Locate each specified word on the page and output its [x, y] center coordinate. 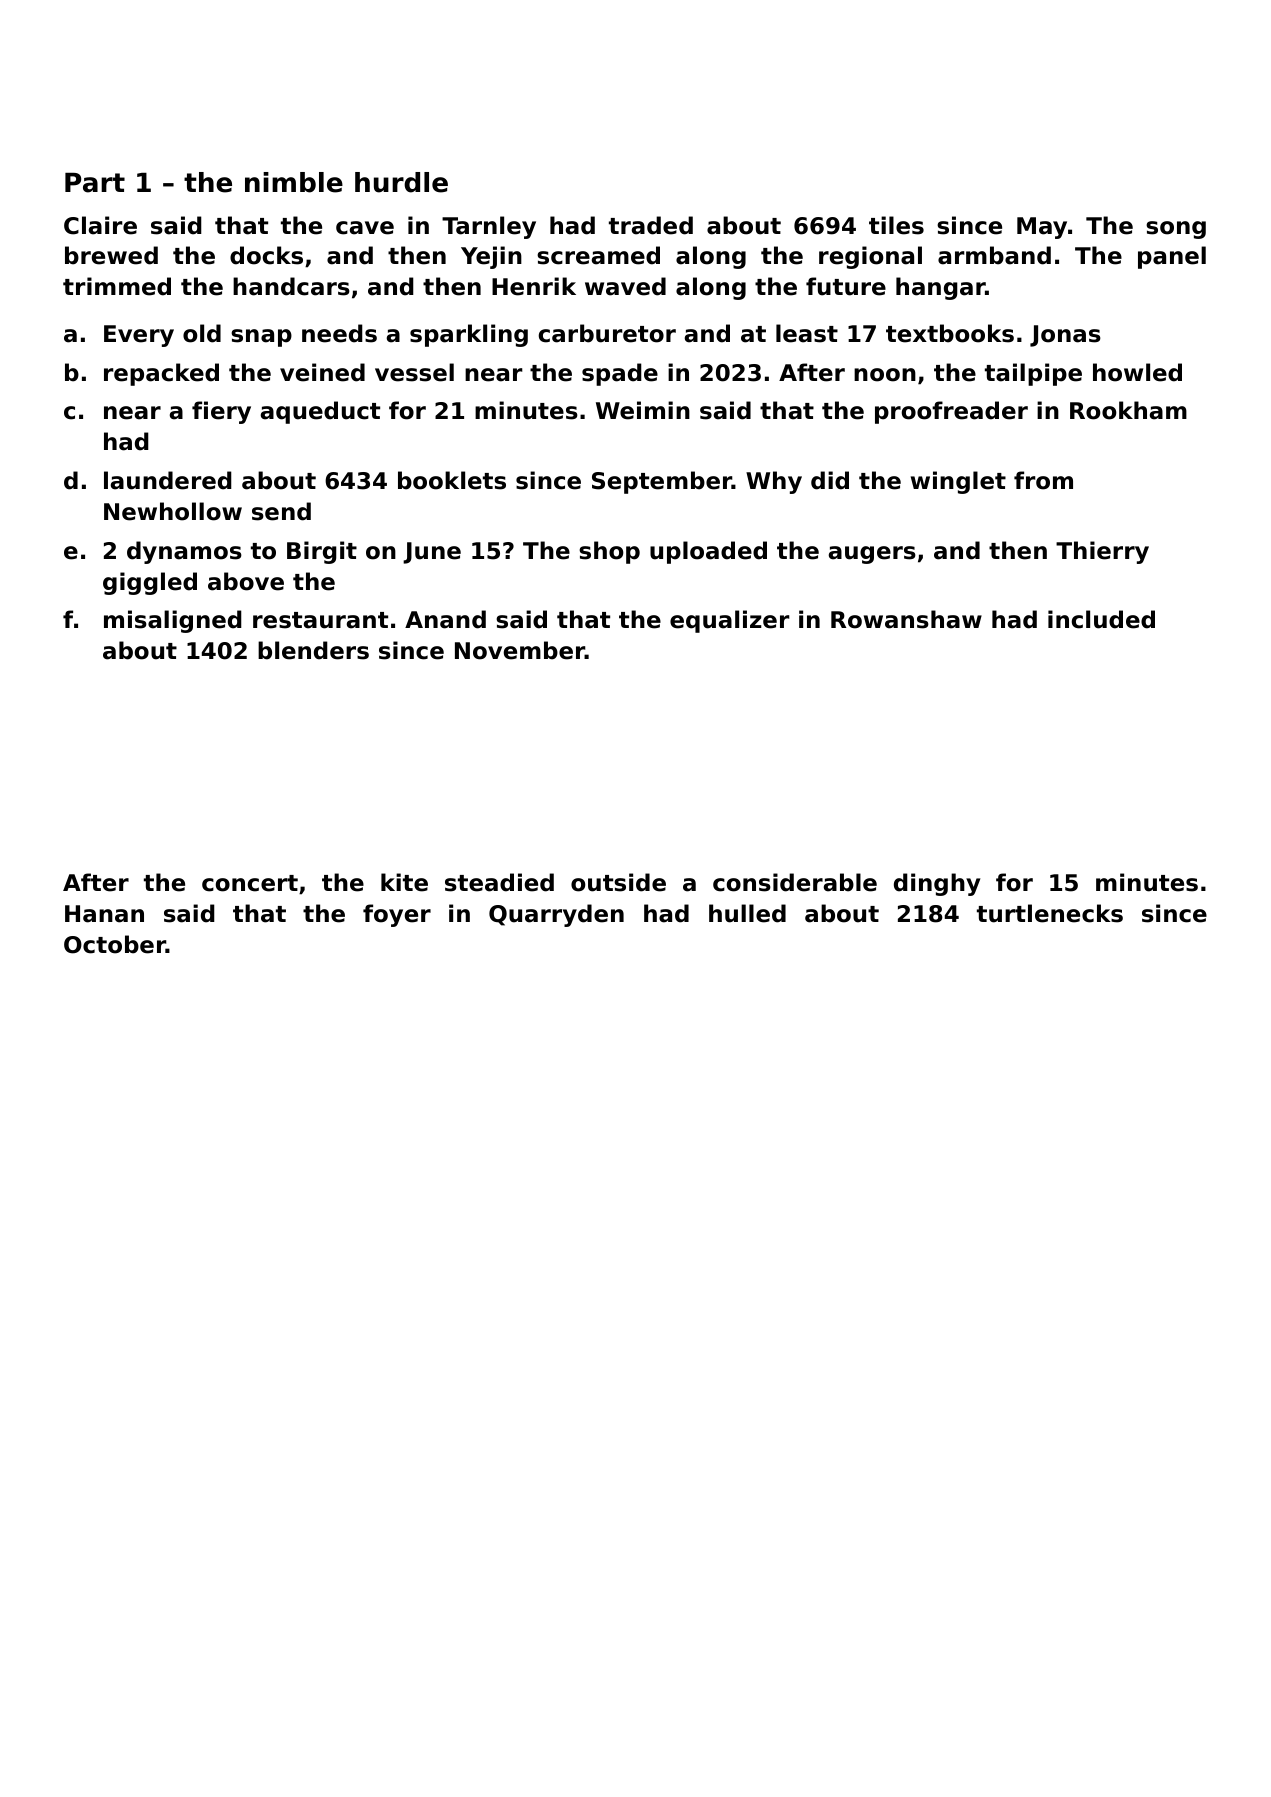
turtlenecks [1050, 913]
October [115, 944]
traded [651, 225]
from [1043, 480]
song [1176, 230]
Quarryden [556, 915]
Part [95, 183]
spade [620, 374]
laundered [168, 480]
